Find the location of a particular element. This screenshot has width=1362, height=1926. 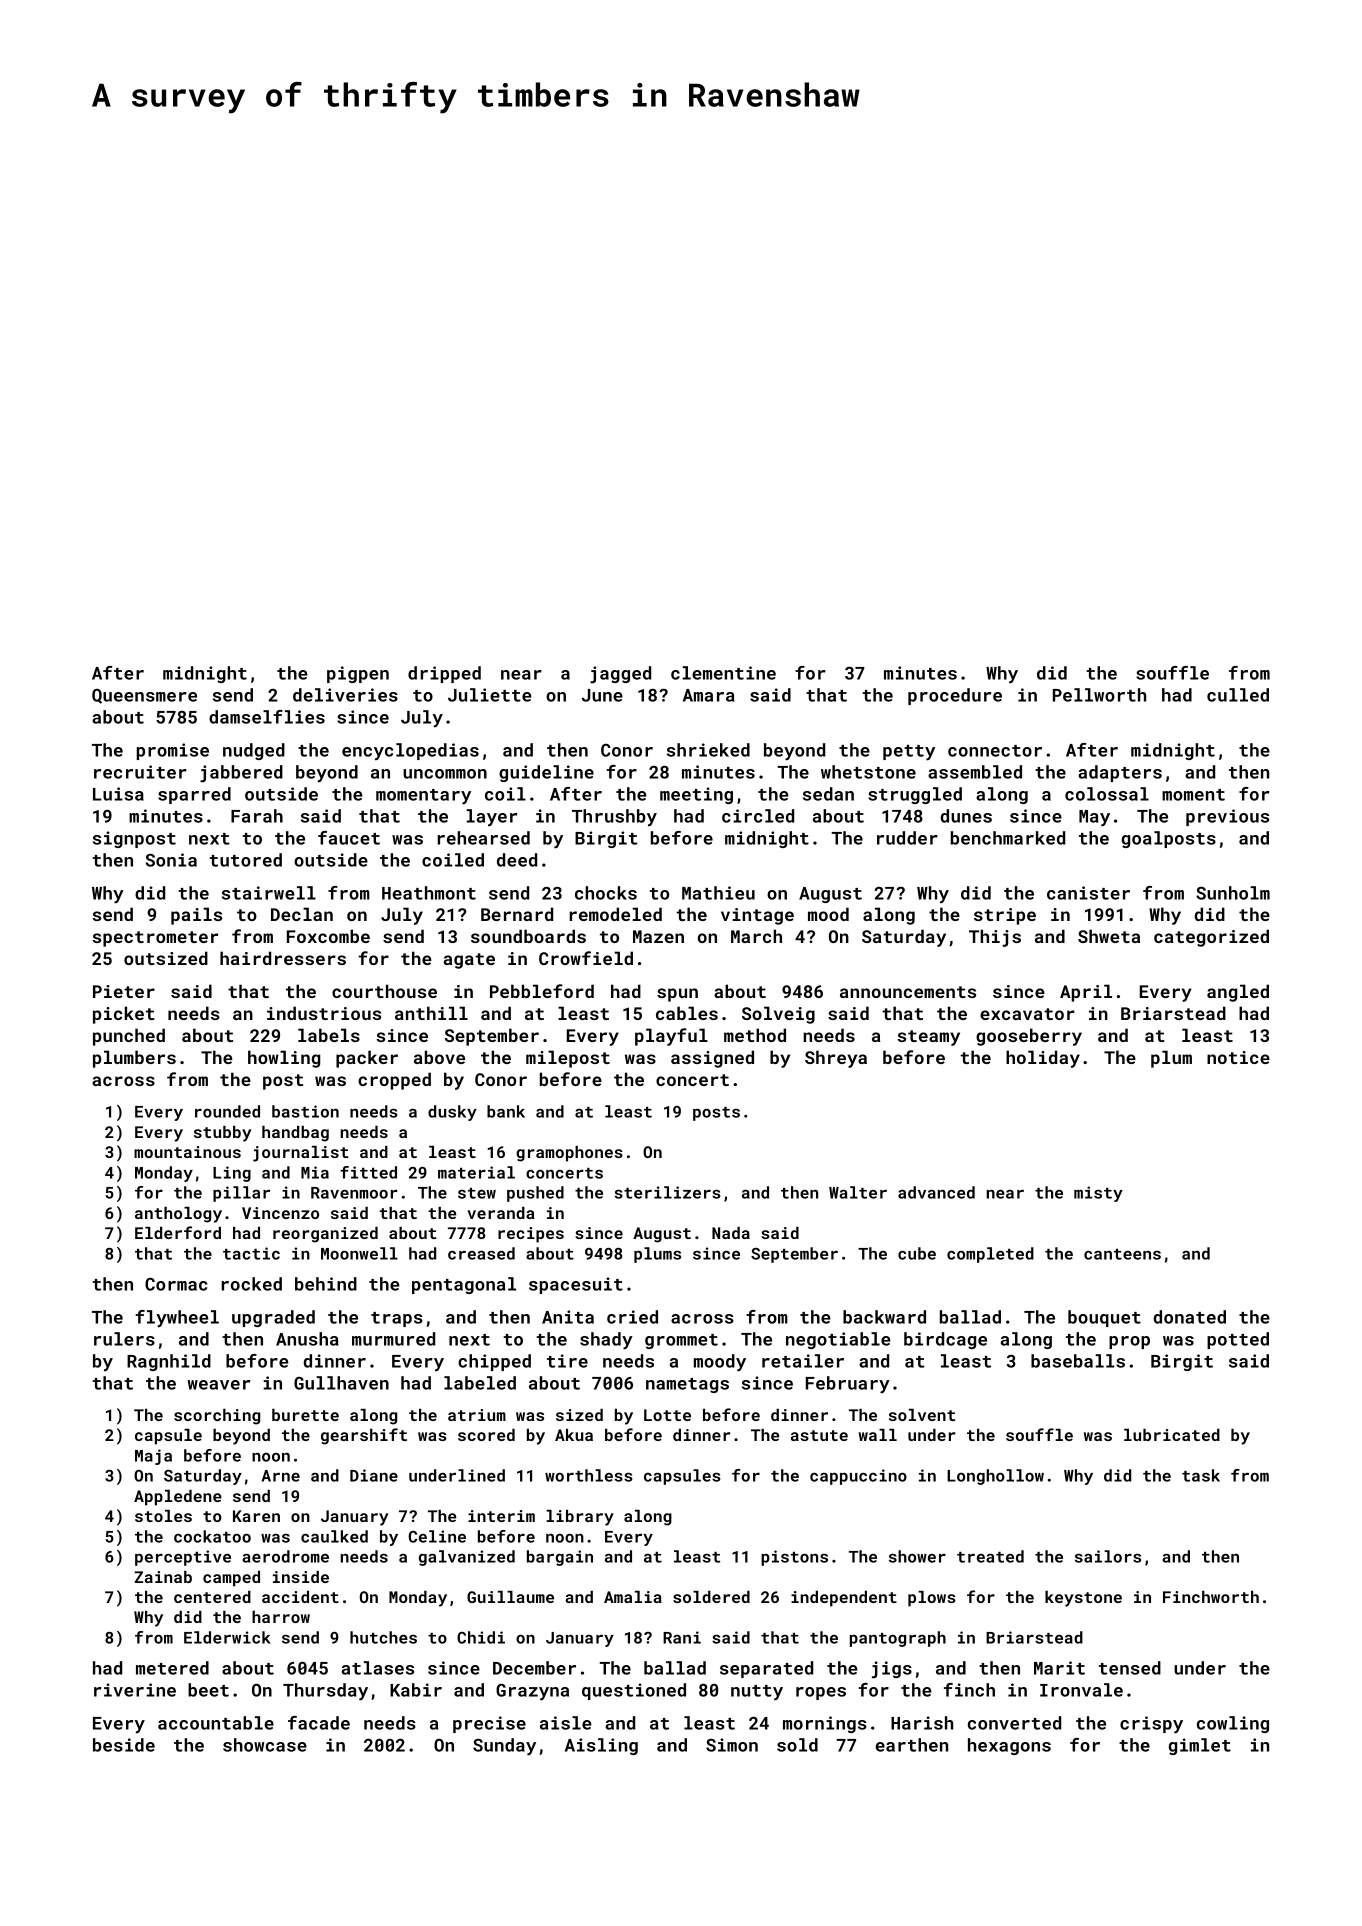

clementine is located at coordinates (723, 673).
